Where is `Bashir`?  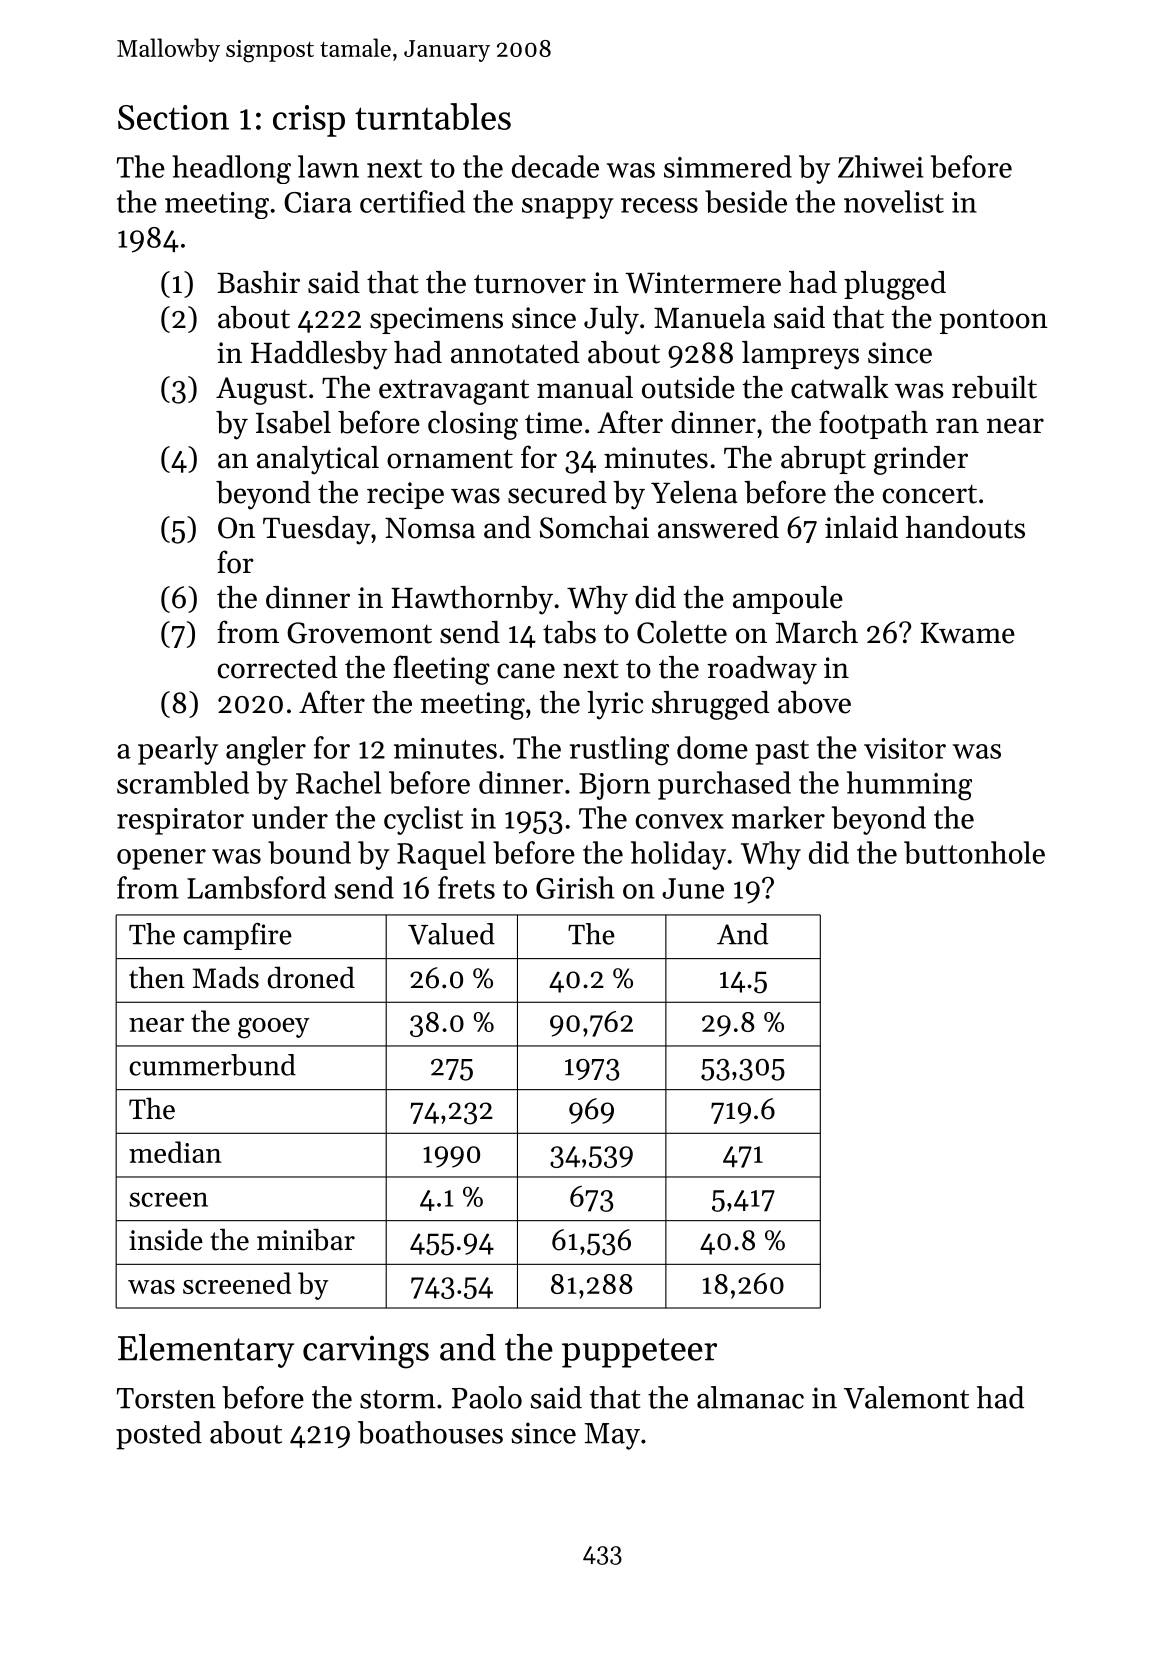
Bashir is located at coordinates (258, 282).
